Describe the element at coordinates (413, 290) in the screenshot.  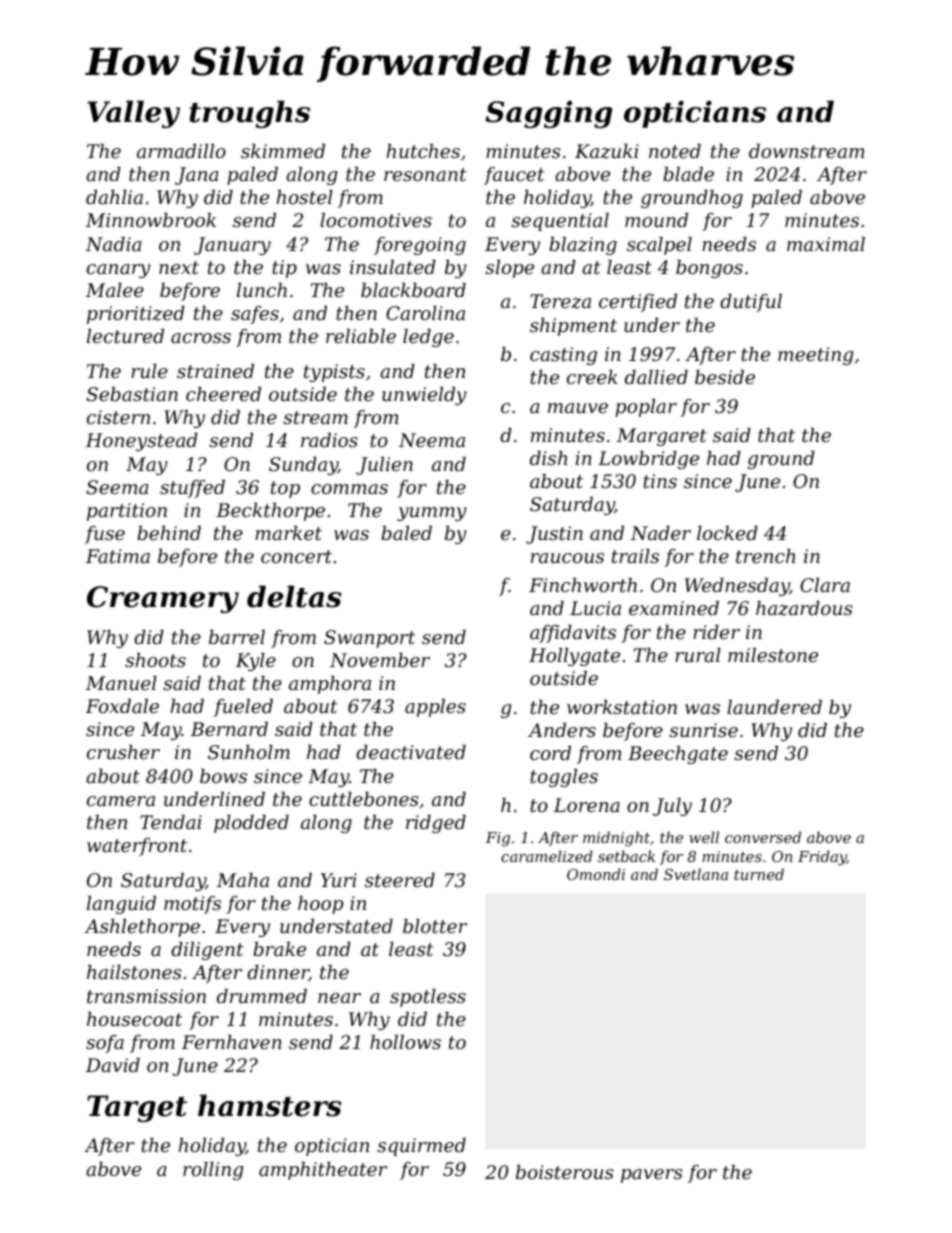
I see `blackboard` at that location.
